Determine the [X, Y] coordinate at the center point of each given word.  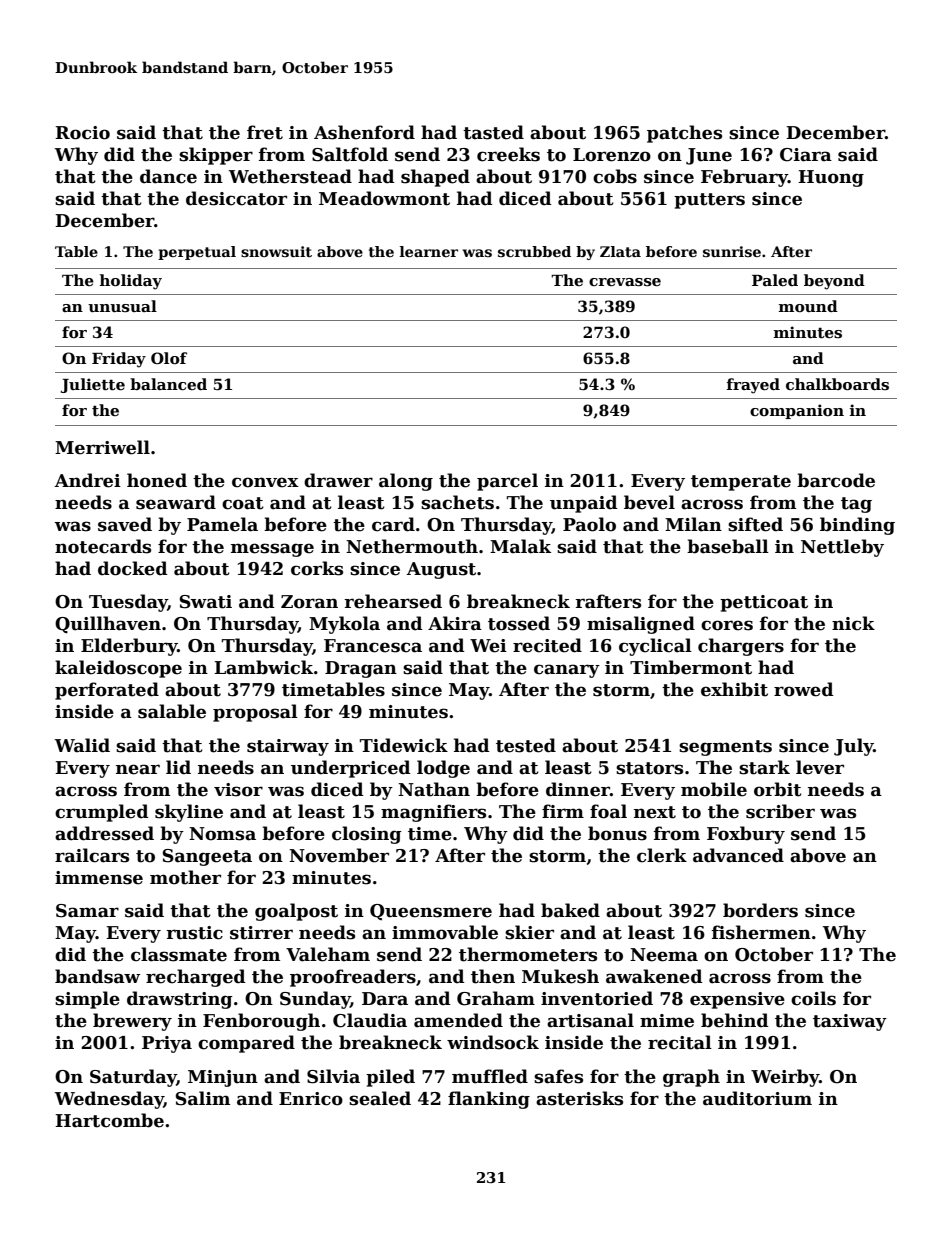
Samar [87, 911]
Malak [520, 546]
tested [526, 745]
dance [168, 176]
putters [709, 201]
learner [429, 251]
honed [157, 480]
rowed [804, 689]
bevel [649, 502]
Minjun [223, 1078]
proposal [255, 713]
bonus [617, 833]
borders [760, 910]
